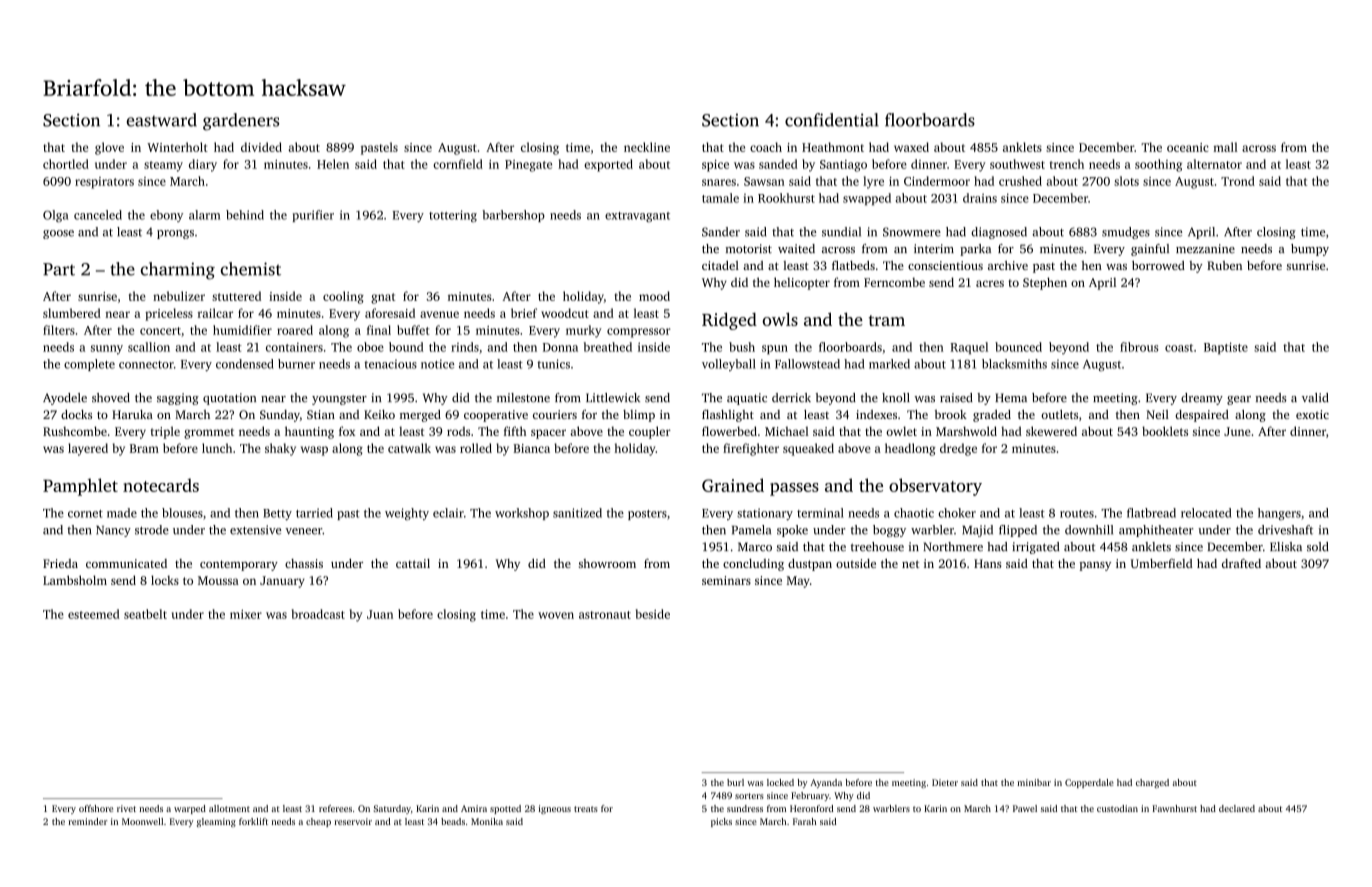  What do you see at coordinates (1158, 265) in the screenshot?
I see `borrowed` at bounding box center [1158, 265].
